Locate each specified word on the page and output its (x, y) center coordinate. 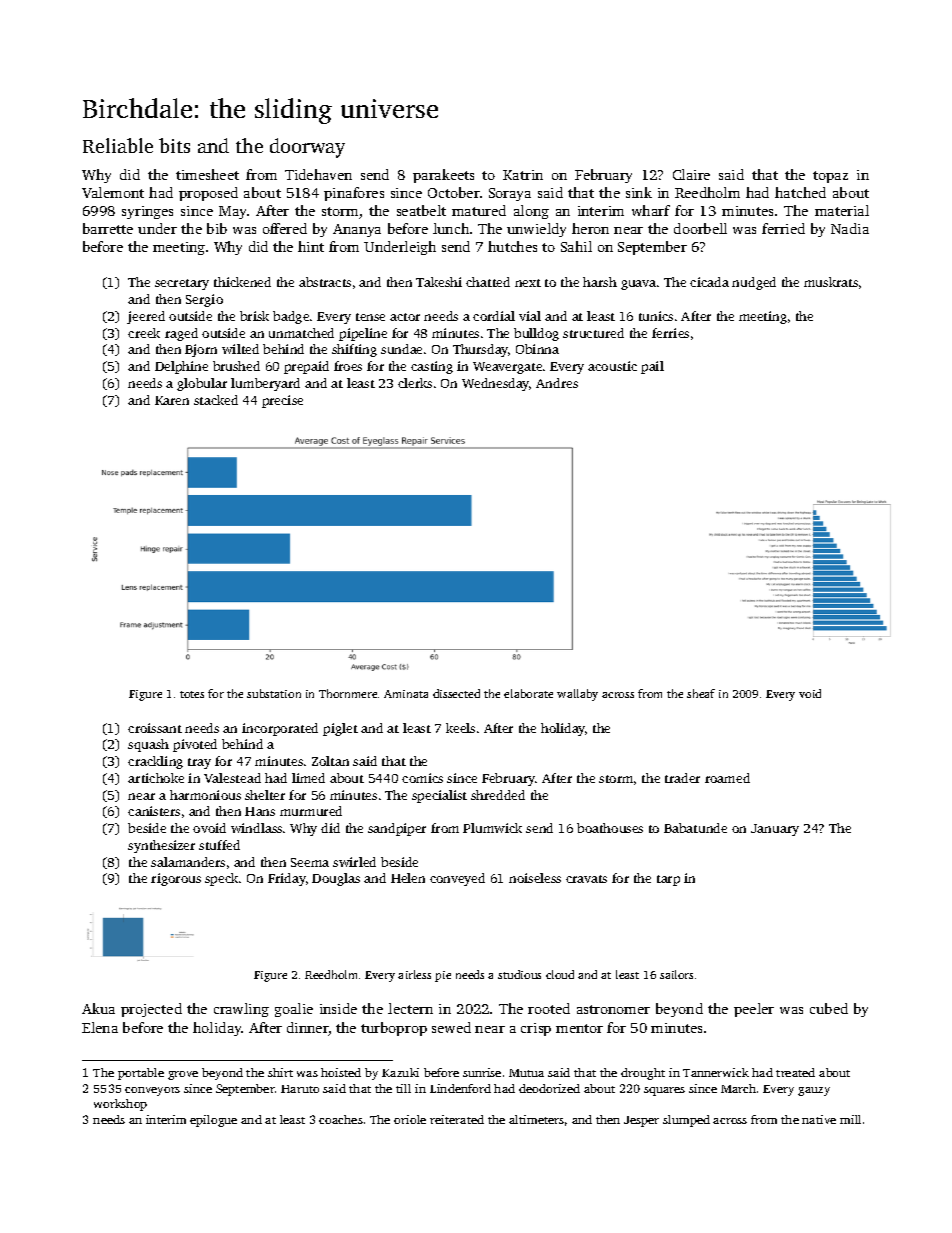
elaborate (528, 693)
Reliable (118, 145)
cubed (829, 1008)
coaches (341, 1119)
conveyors (152, 1091)
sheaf (701, 693)
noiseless (535, 878)
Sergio (204, 300)
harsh (600, 282)
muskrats (831, 282)
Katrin (523, 175)
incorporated (280, 729)
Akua (98, 1008)
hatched (800, 192)
